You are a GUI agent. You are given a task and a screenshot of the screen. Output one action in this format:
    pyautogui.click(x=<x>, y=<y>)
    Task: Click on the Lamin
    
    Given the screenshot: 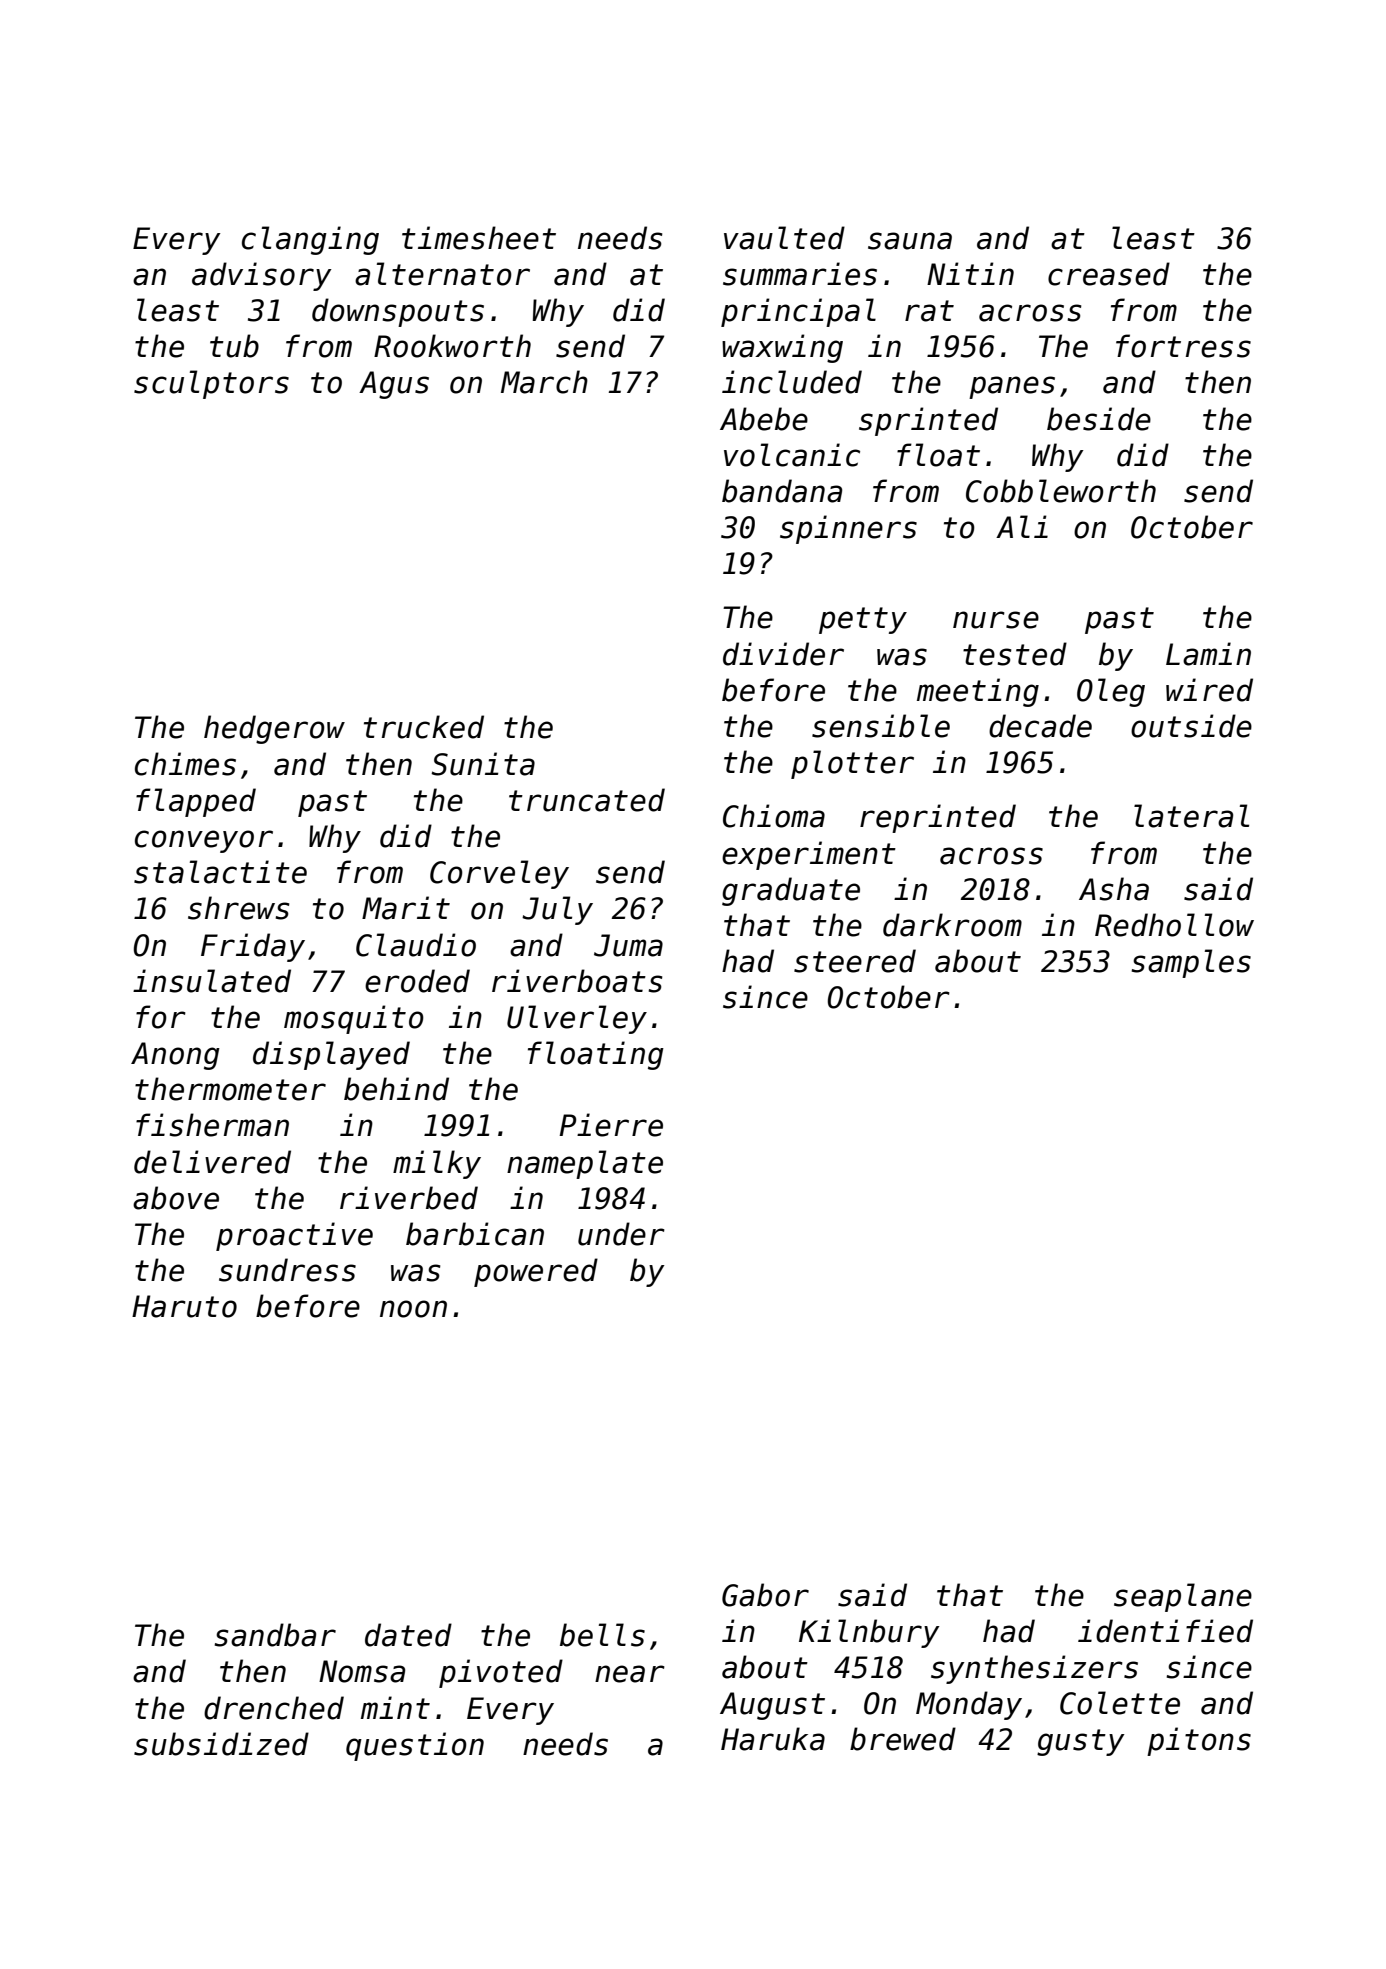 What is the action you would take?
    pyautogui.click(x=1208, y=654)
